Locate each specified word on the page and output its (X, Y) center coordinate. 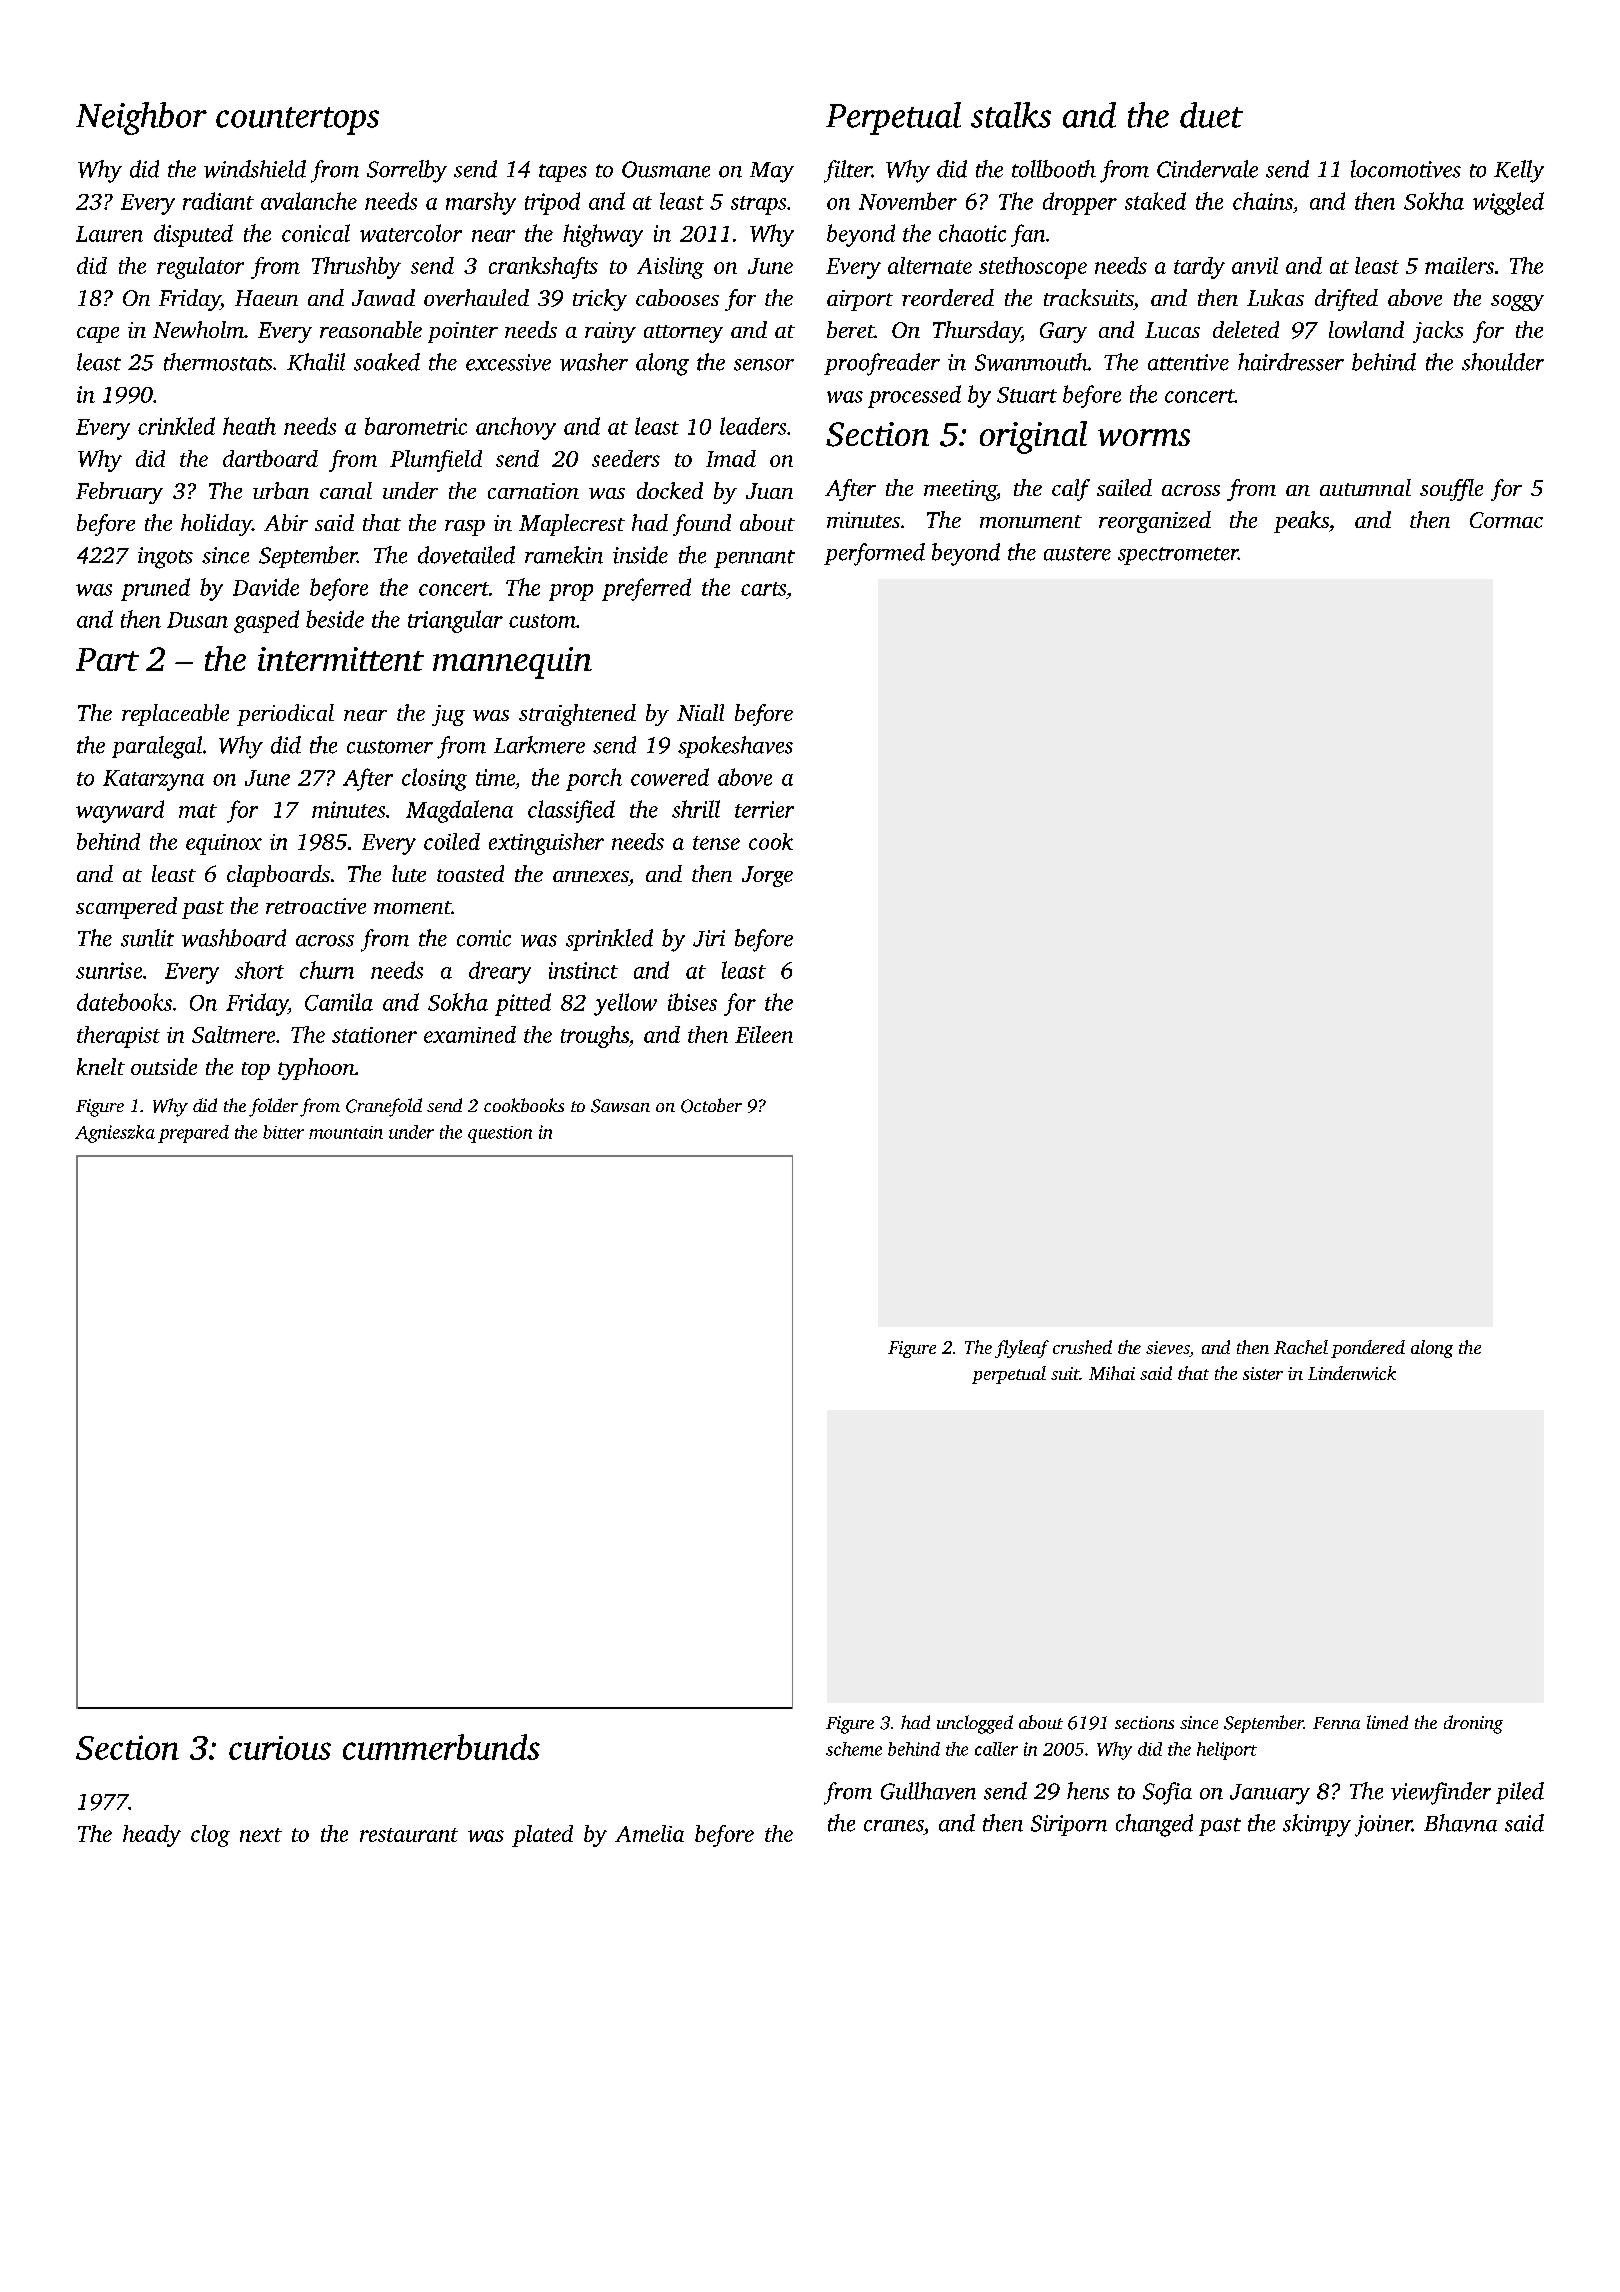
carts (763, 589)
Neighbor (141, 118)
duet (1211, 115)
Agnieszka (115, 1134)
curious (280, 1748)
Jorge (767, 876)
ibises (692, 1002)
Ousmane (666, 169)
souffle (1451, 490)
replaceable (175, 715)
